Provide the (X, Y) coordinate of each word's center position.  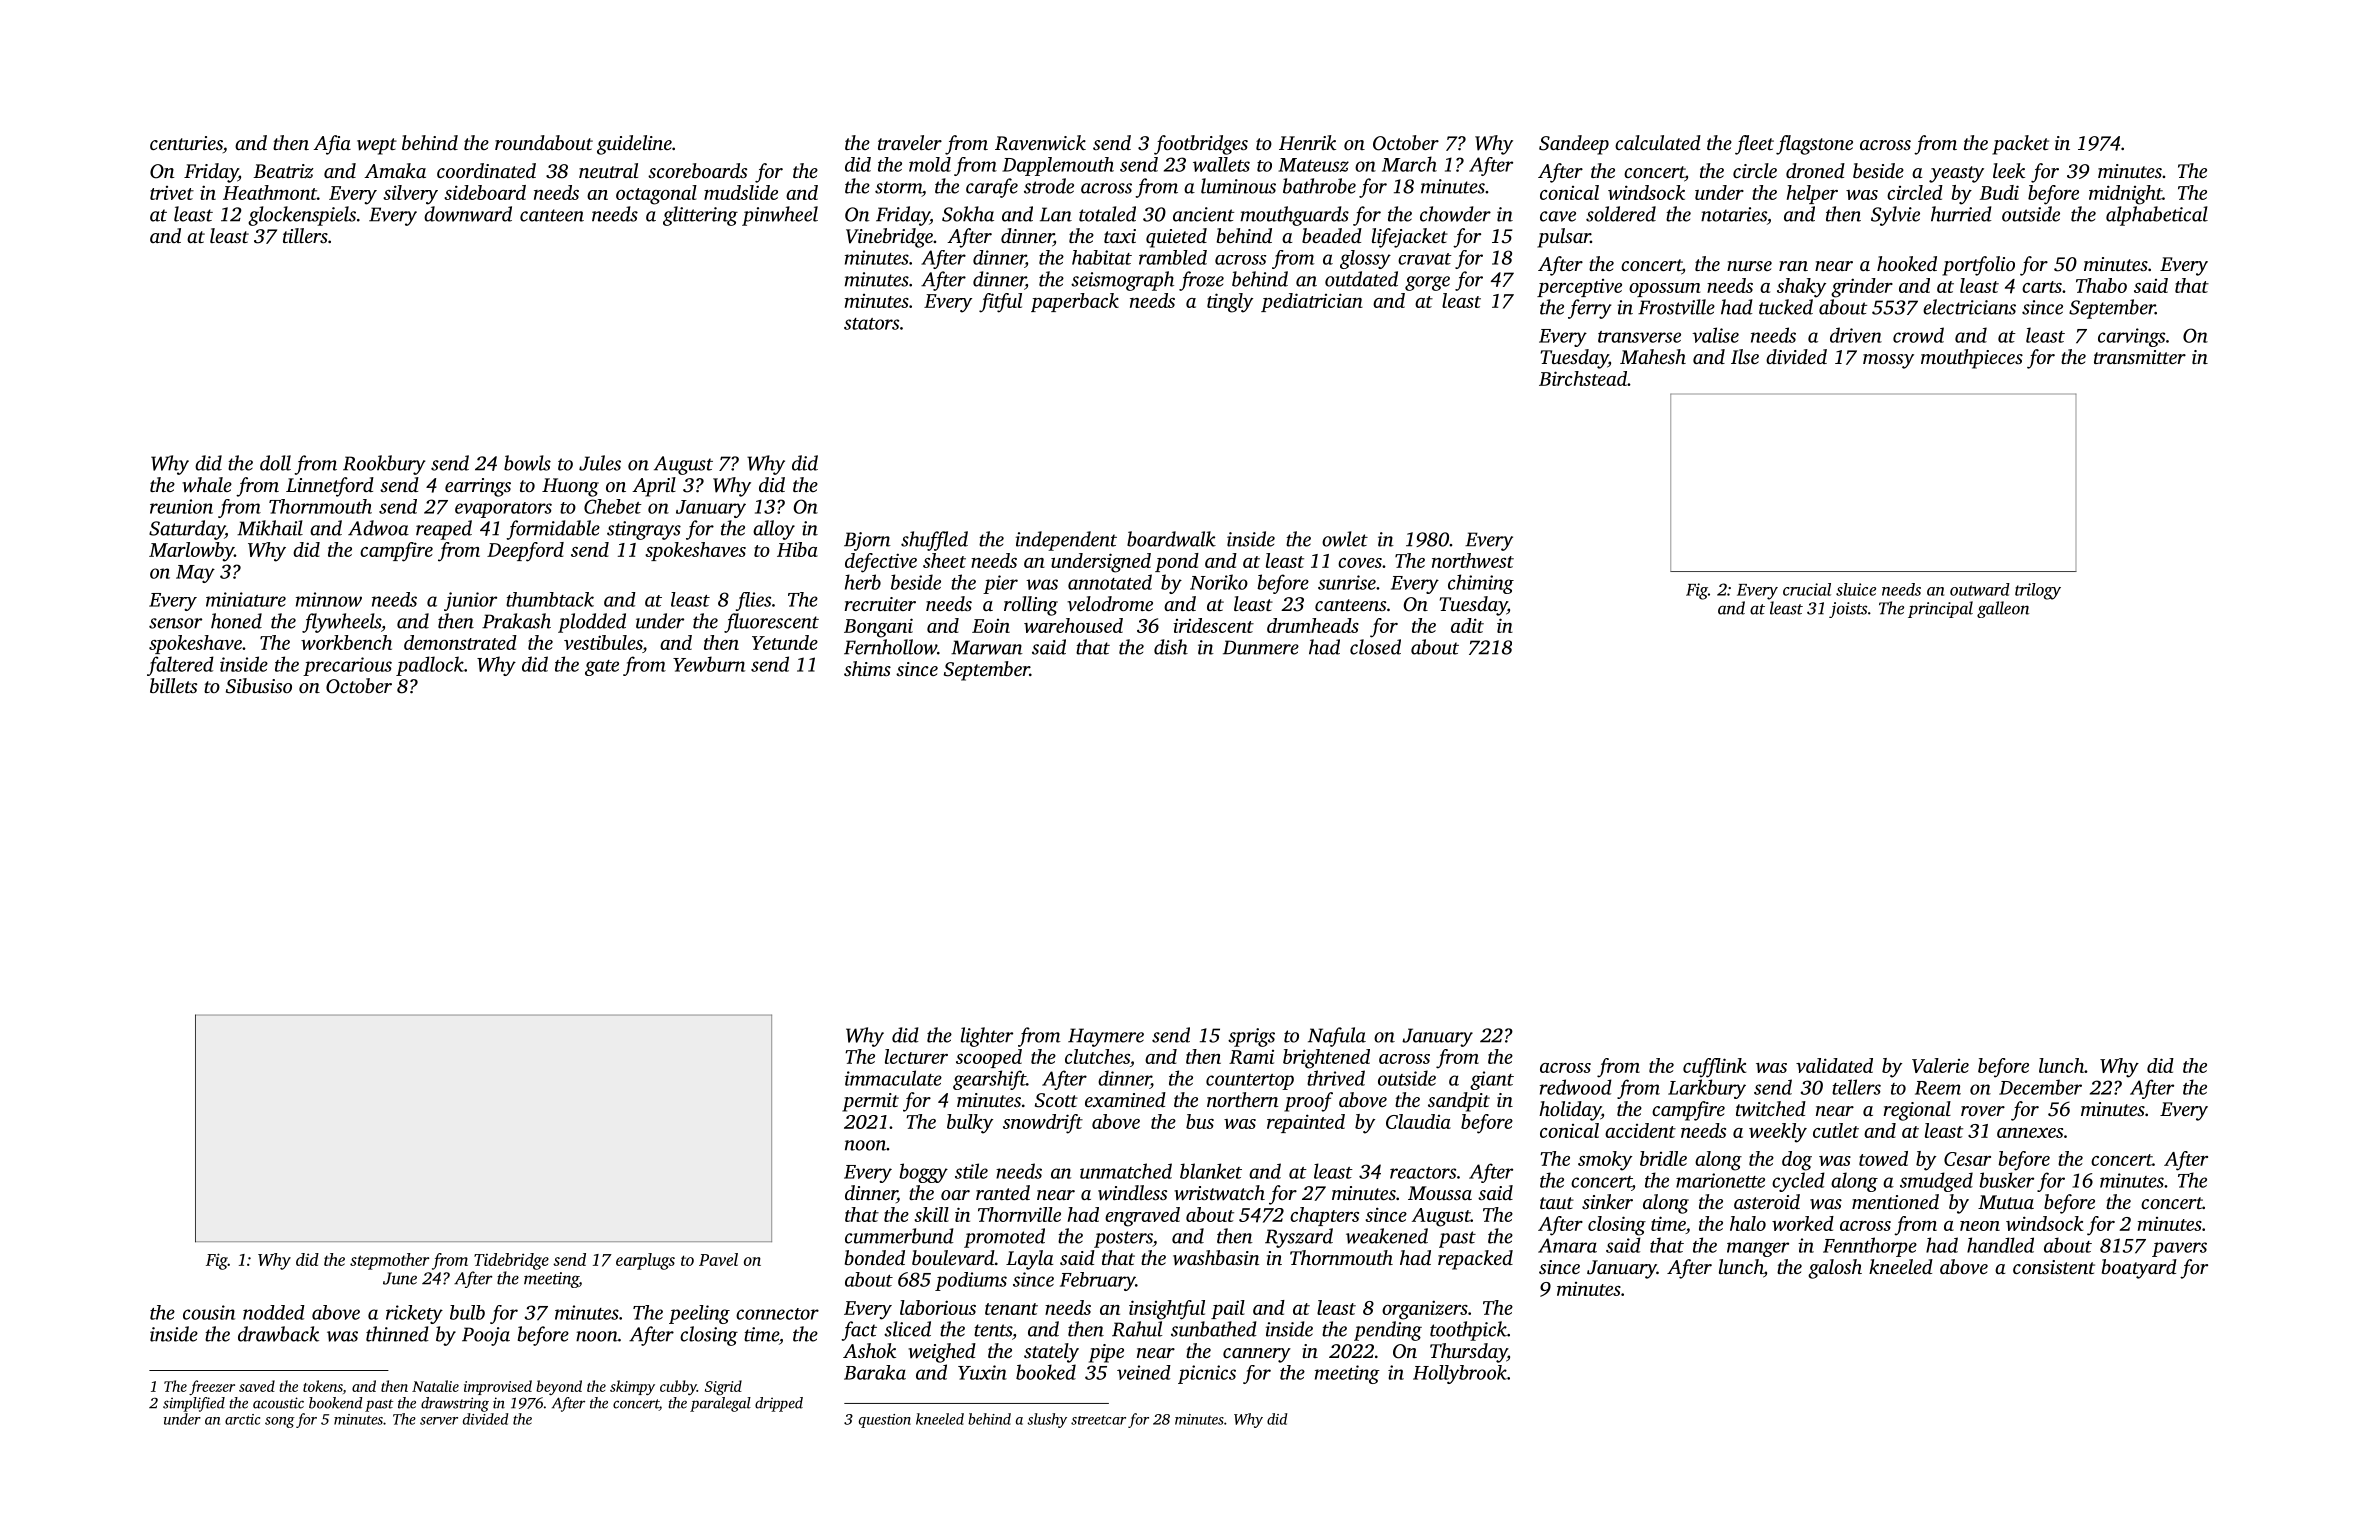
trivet (172, 193)
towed (1883, 1158)
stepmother (390, 1261)
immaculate (893, 1078)
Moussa (1440, 1193)
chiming (1481, 584)
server (439, 1421)
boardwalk (1171, 539)
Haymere (1106, 1037)
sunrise (1347, 582)
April (654, 487)
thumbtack (550, 599)
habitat (1102, 257)
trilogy (2038, 591)
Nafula (1337, 1037)
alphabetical (2157, 216)
